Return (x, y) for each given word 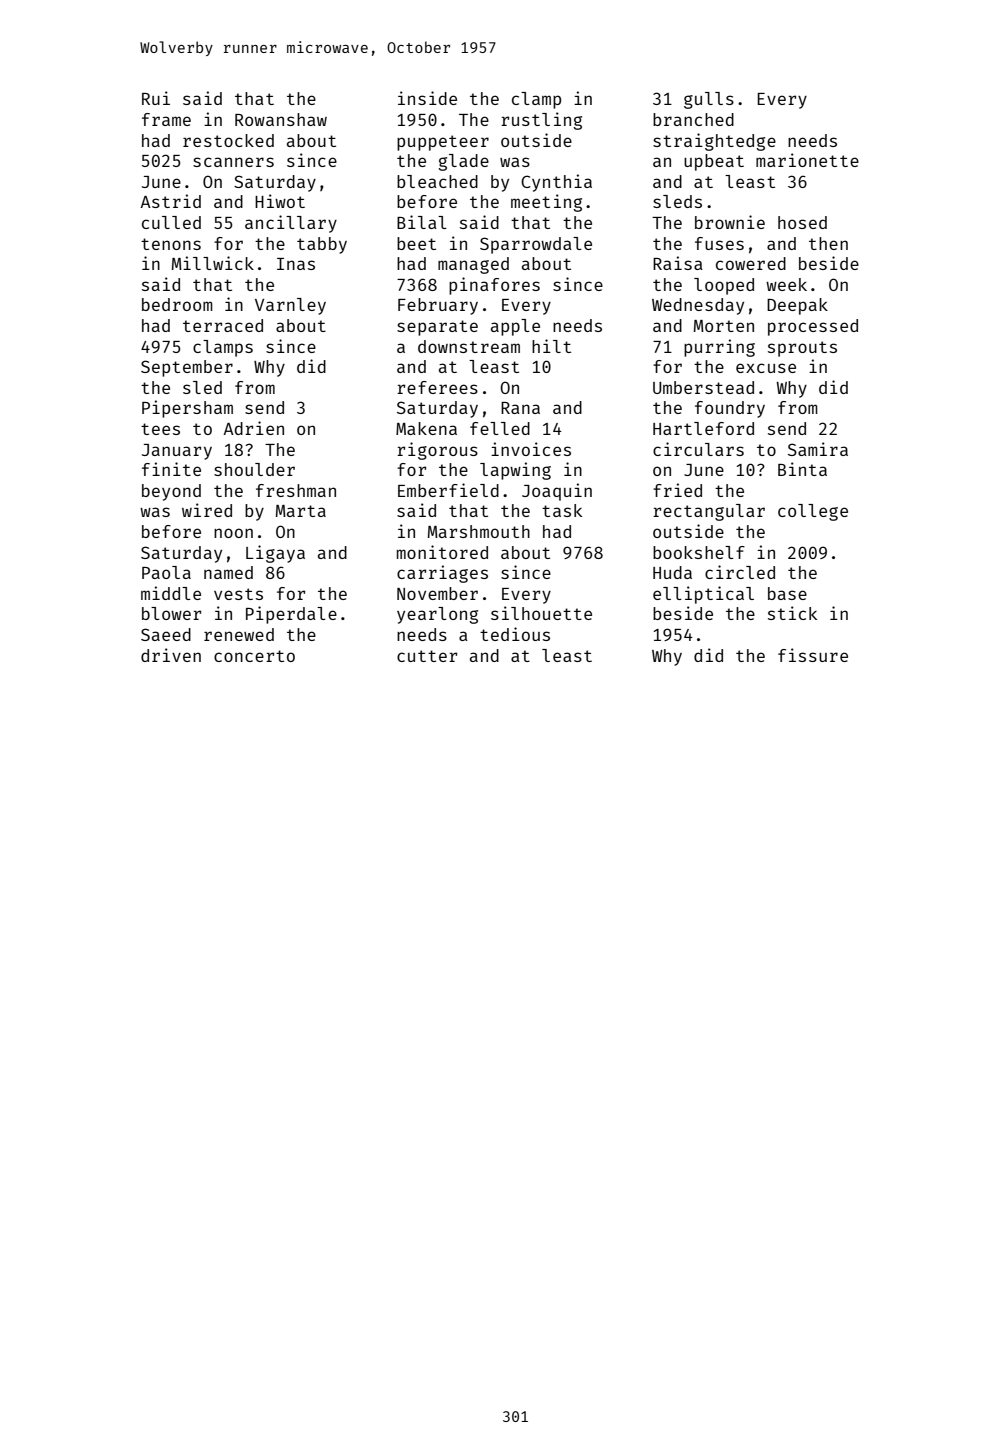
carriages (442, 574)
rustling (541, 121)
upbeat (714, 162)
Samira (818, 449)
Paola (166, 572)
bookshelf (699, 552)
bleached (437, 181)
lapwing (515, 471)
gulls (709, 100)
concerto (254, 656)
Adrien (253, 428)
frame (166, 119)
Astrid (170, 201)
